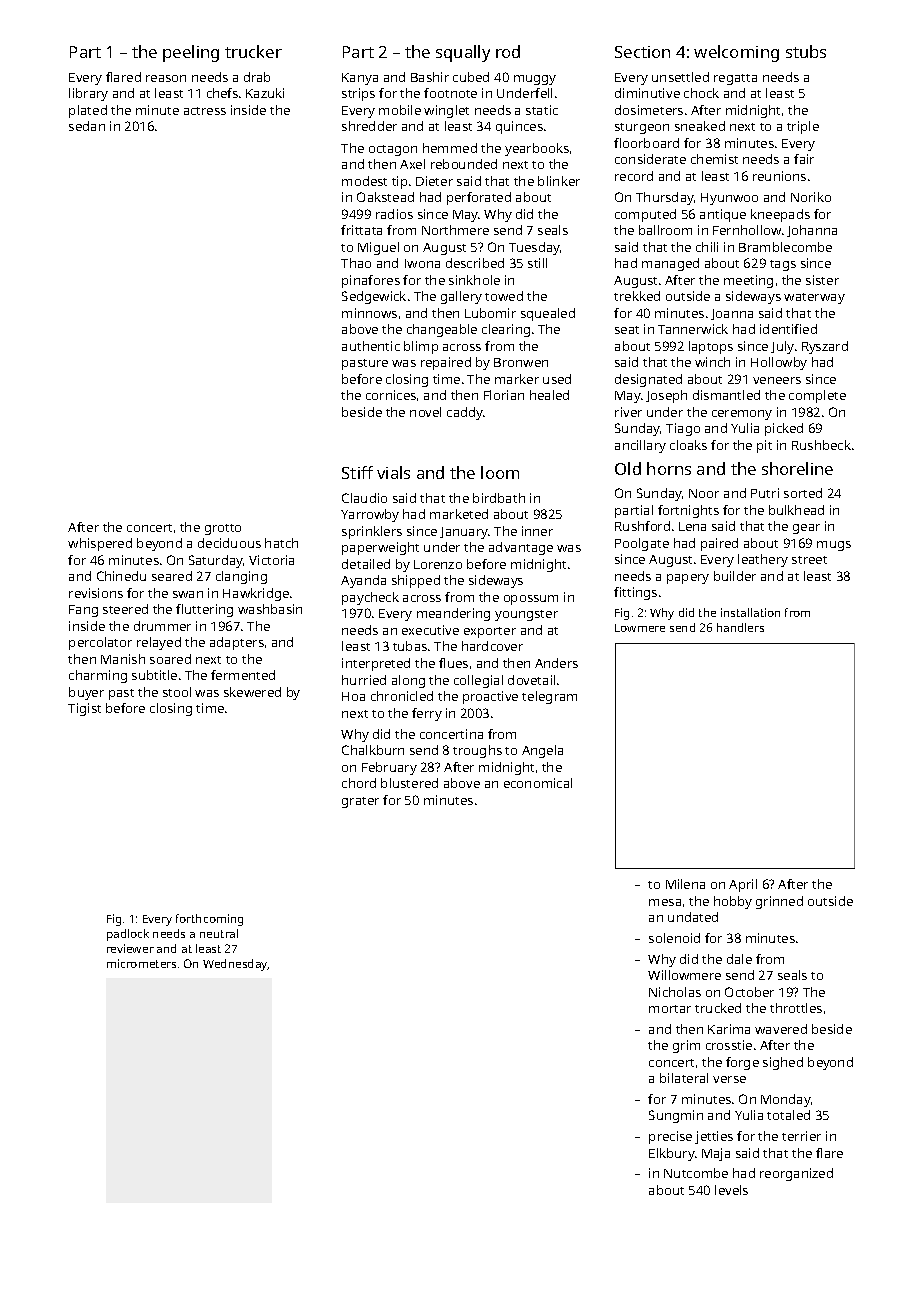 The width and height of the document is (924, 1308). What do you see at coordinates (141, 963) in the document?
I see `micrometers` at bounding box center [141, 963].
